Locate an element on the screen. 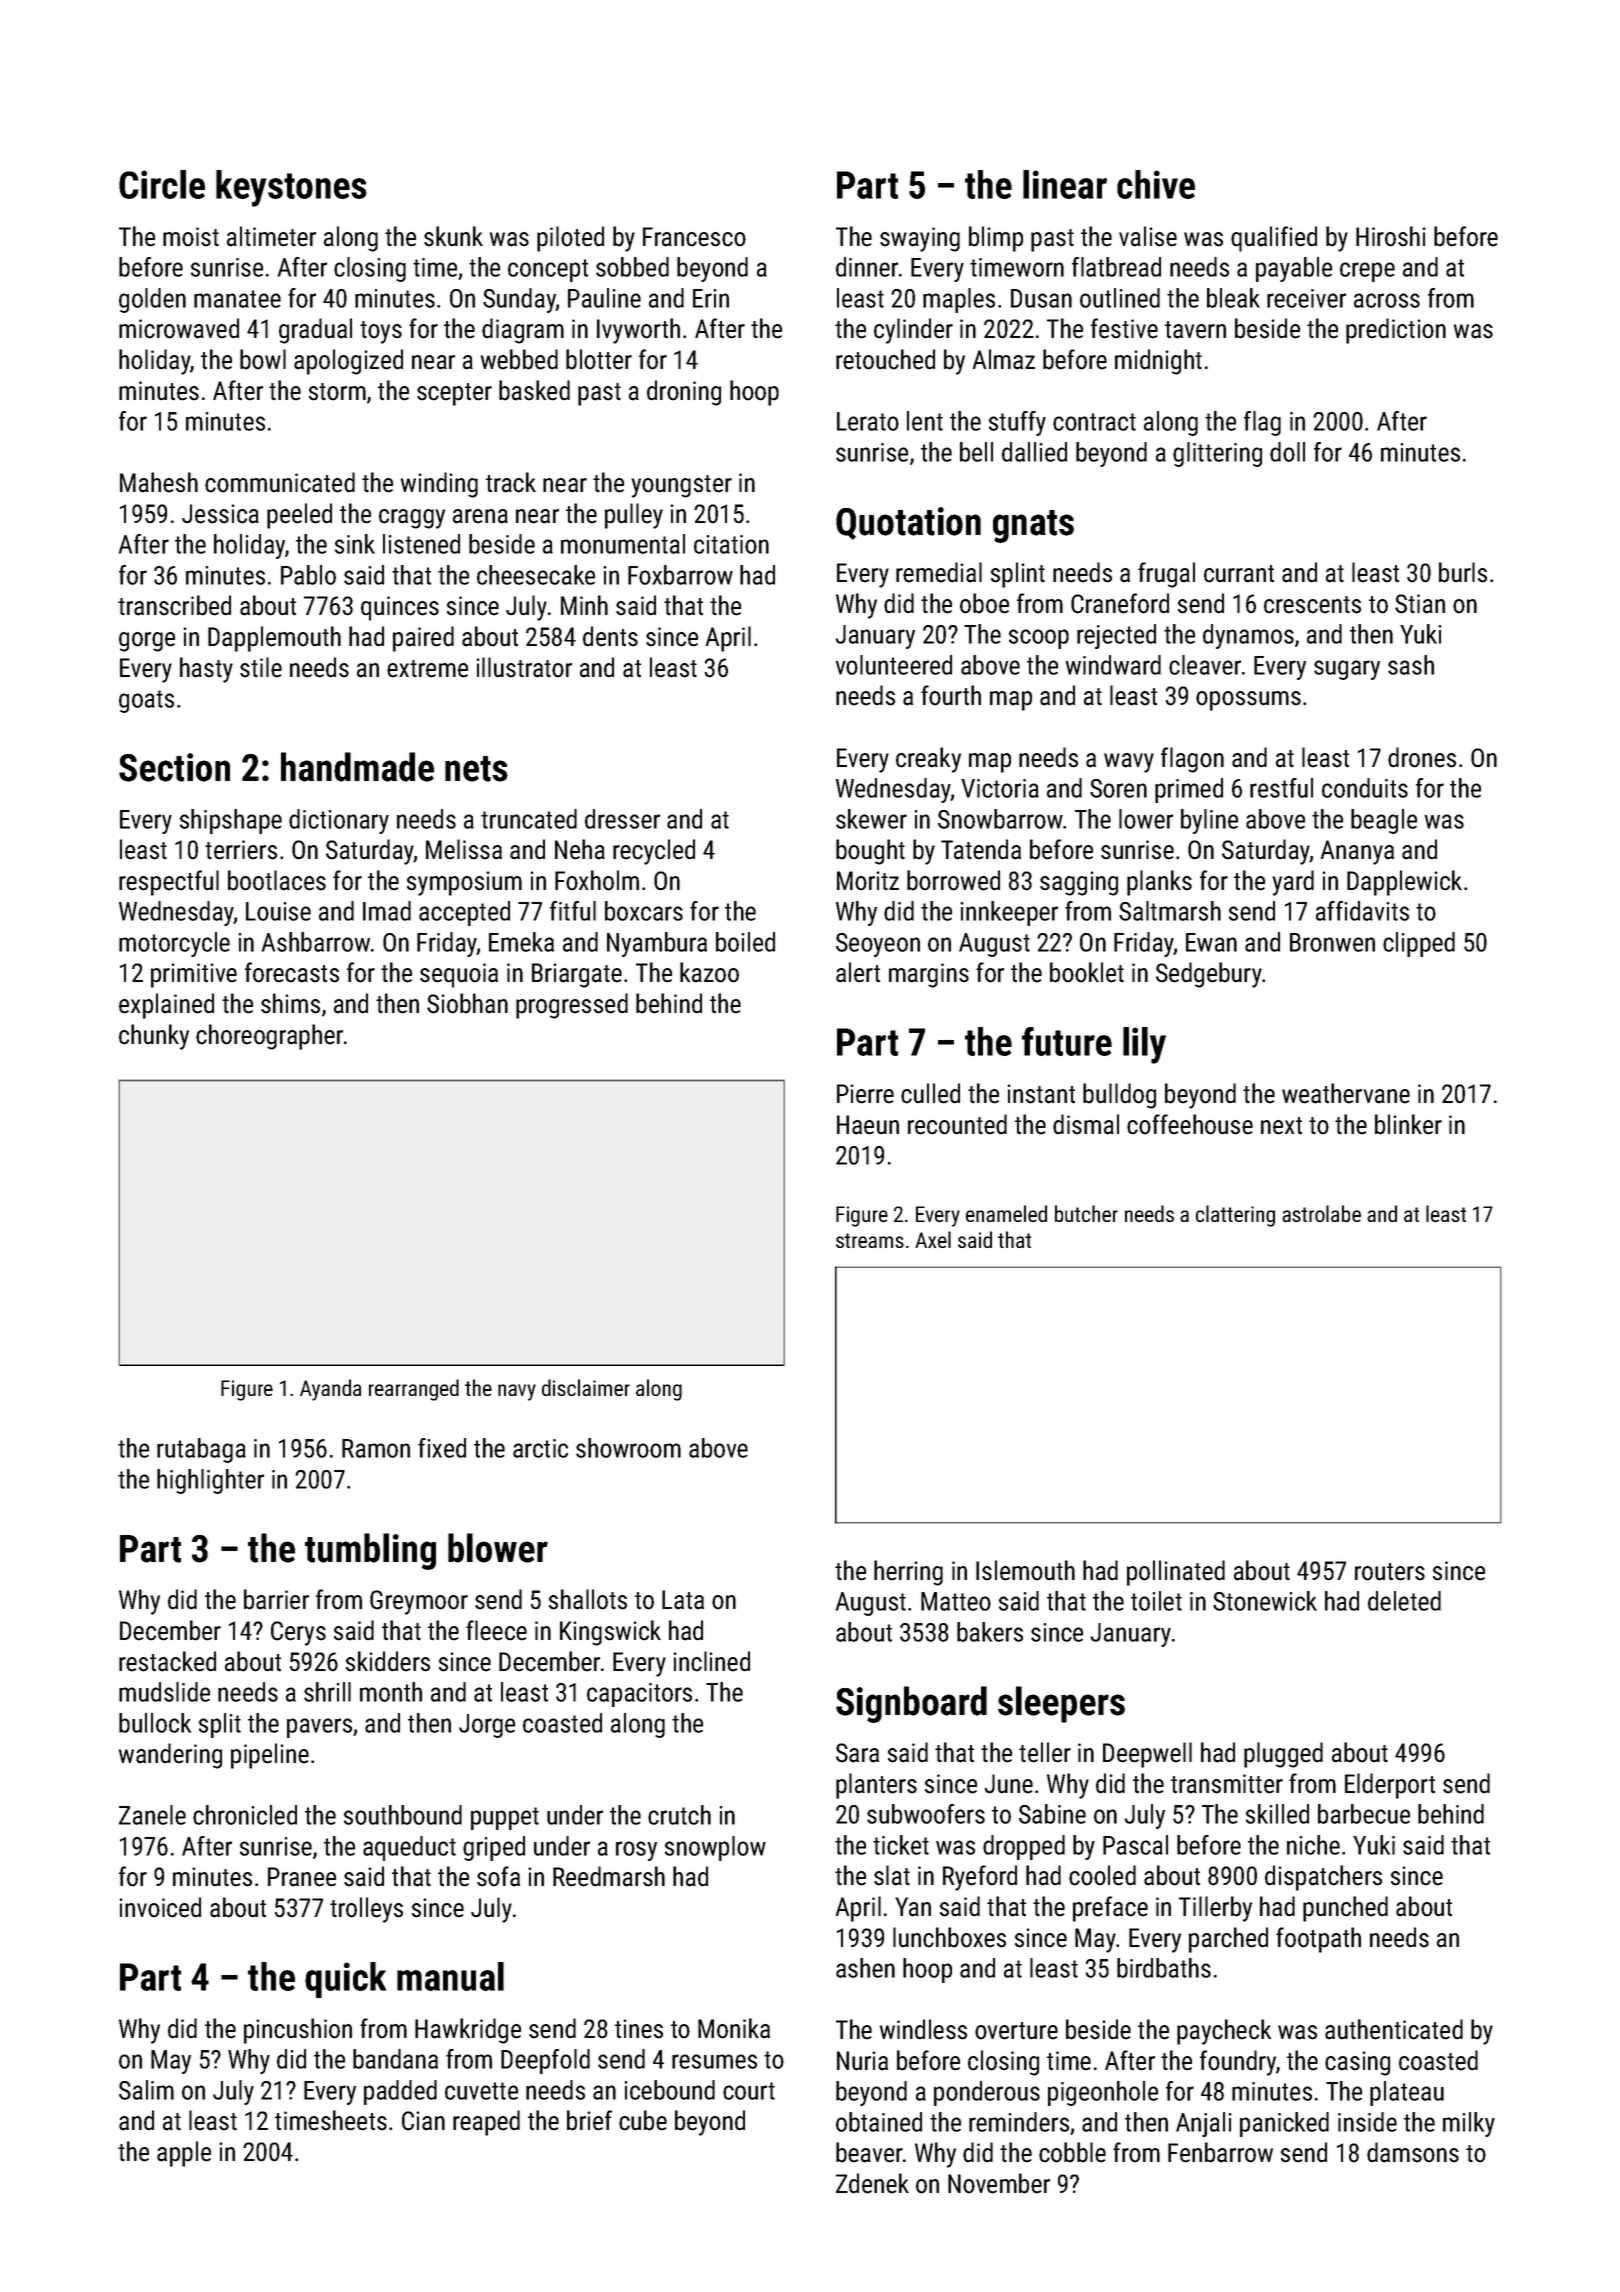  frugal is located at coordinates (1166, 575).
